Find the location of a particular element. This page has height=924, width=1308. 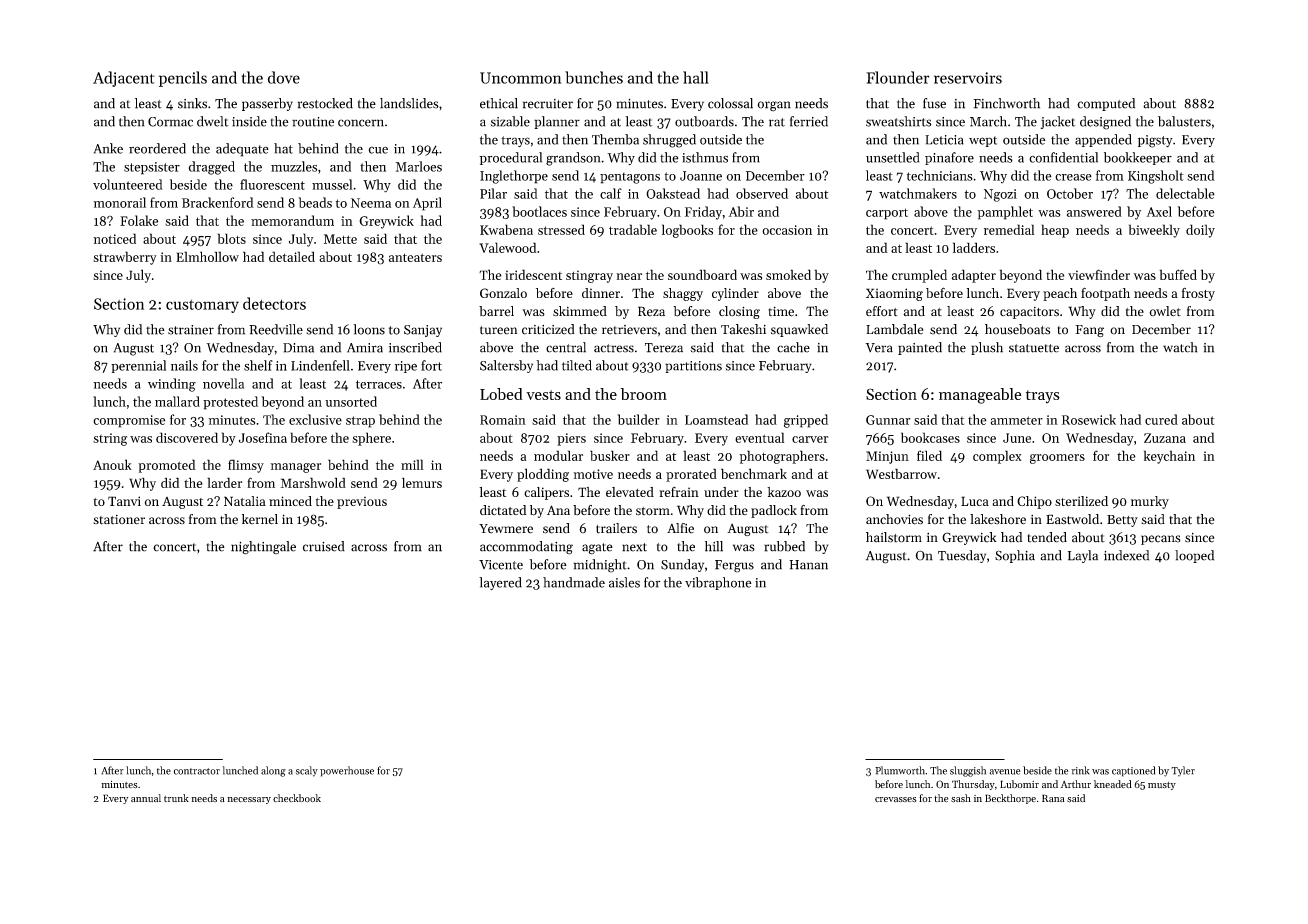

cruised is located at coordinates (324, 546).
